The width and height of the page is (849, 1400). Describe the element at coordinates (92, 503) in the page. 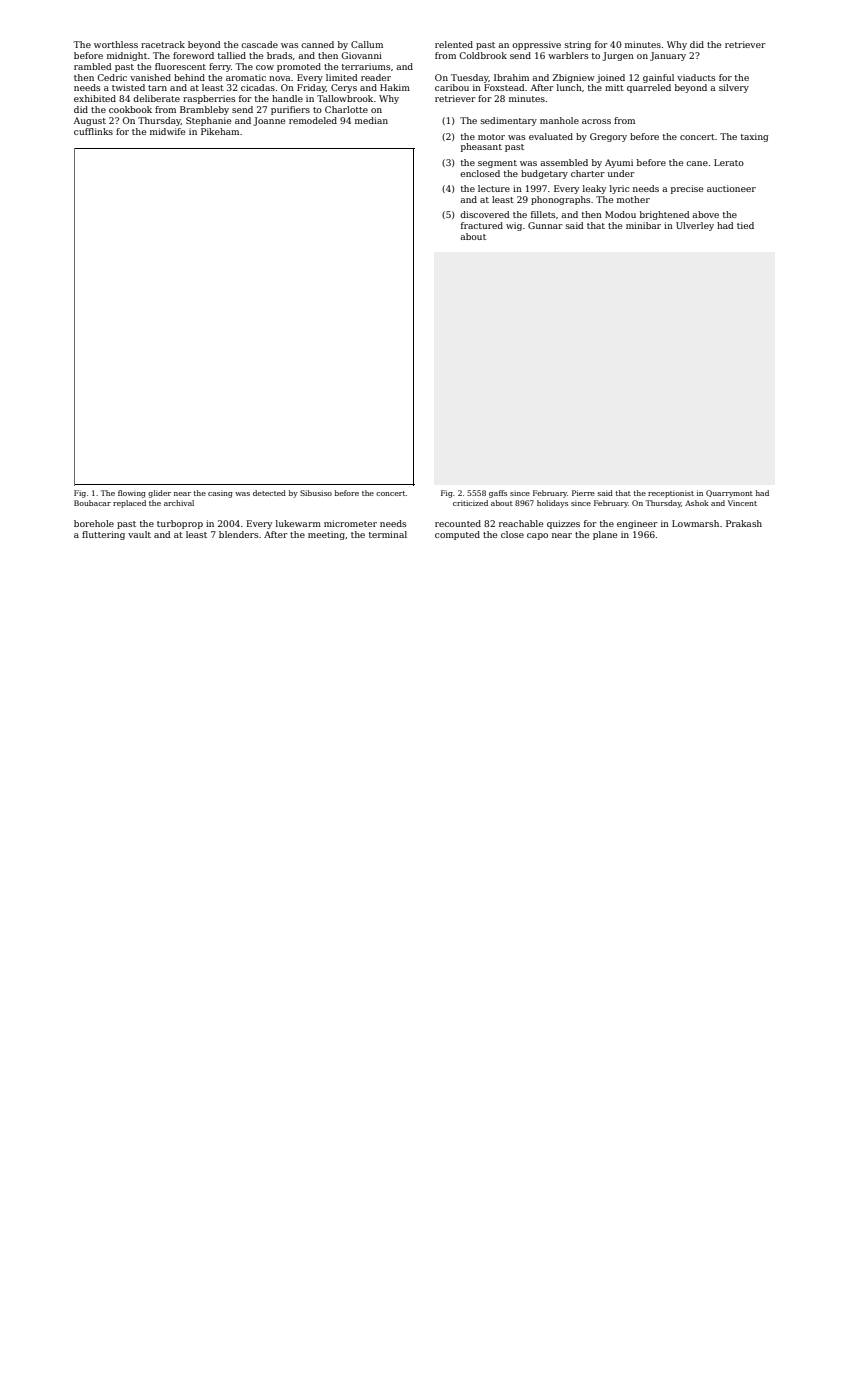

I see `Boubacar` at that location.
